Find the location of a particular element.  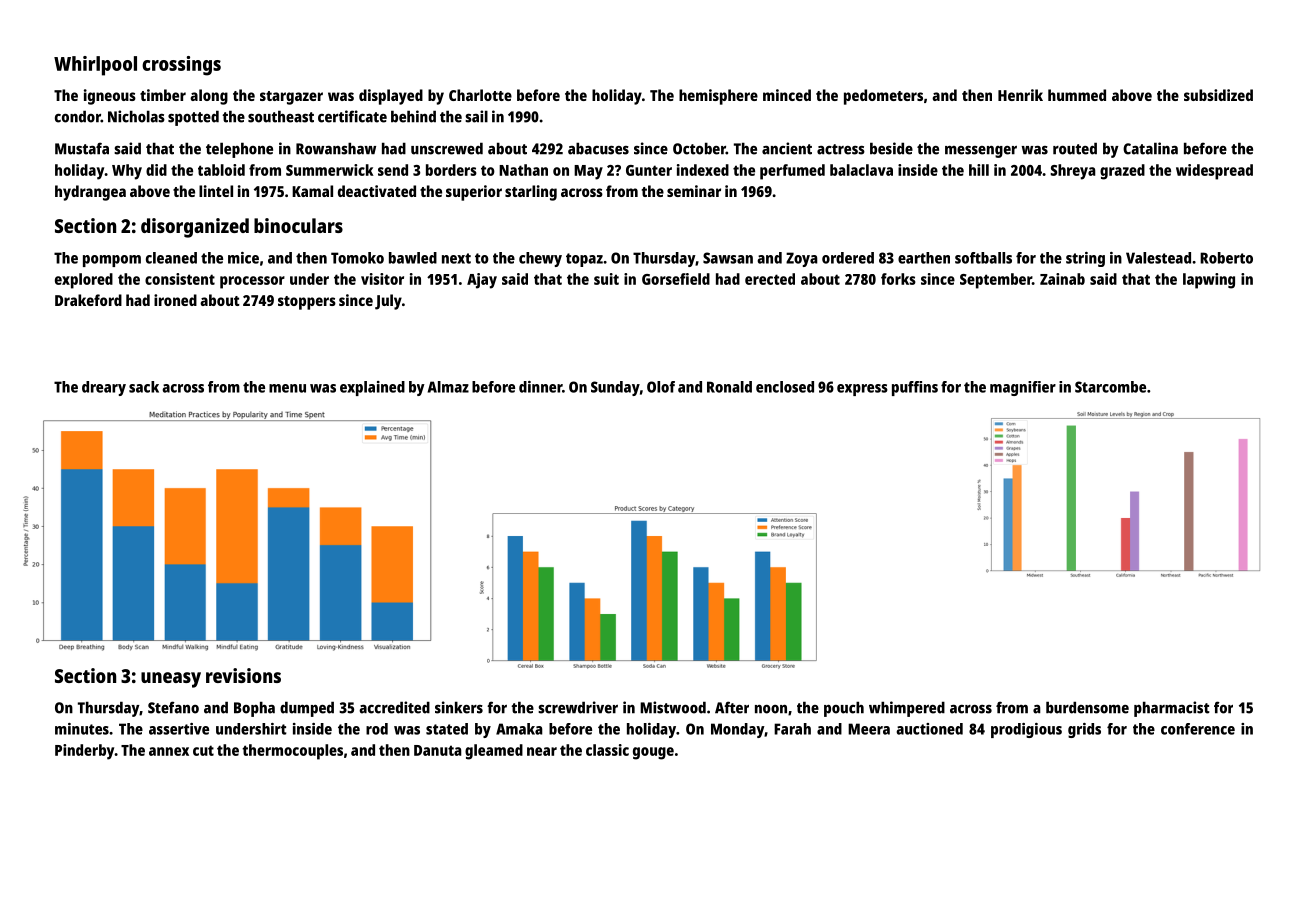

thermocouples is located at coordinates (292, 752).
